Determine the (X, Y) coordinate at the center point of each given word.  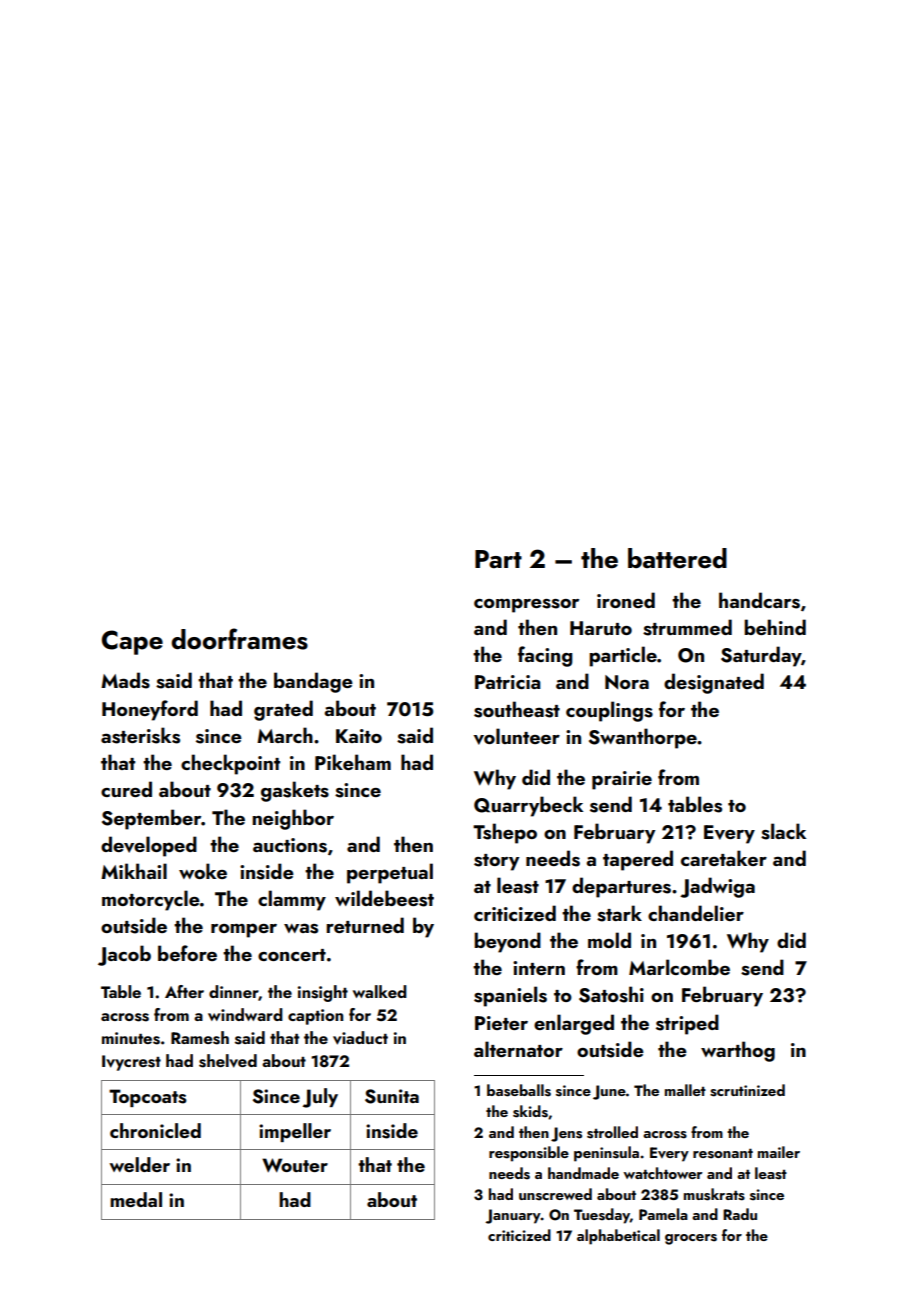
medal (136, 1199)
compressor (526, 605)
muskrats (714, 1194)
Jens (566, 1134)
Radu (740, 1214)
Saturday (761, 656)
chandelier (696, 913)
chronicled (155, 1130)
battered (677, 558)
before (187, 953)
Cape (132, 642)
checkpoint (230, 764)
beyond (507, 942)
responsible (529, 1154)
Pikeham (353, 762)
